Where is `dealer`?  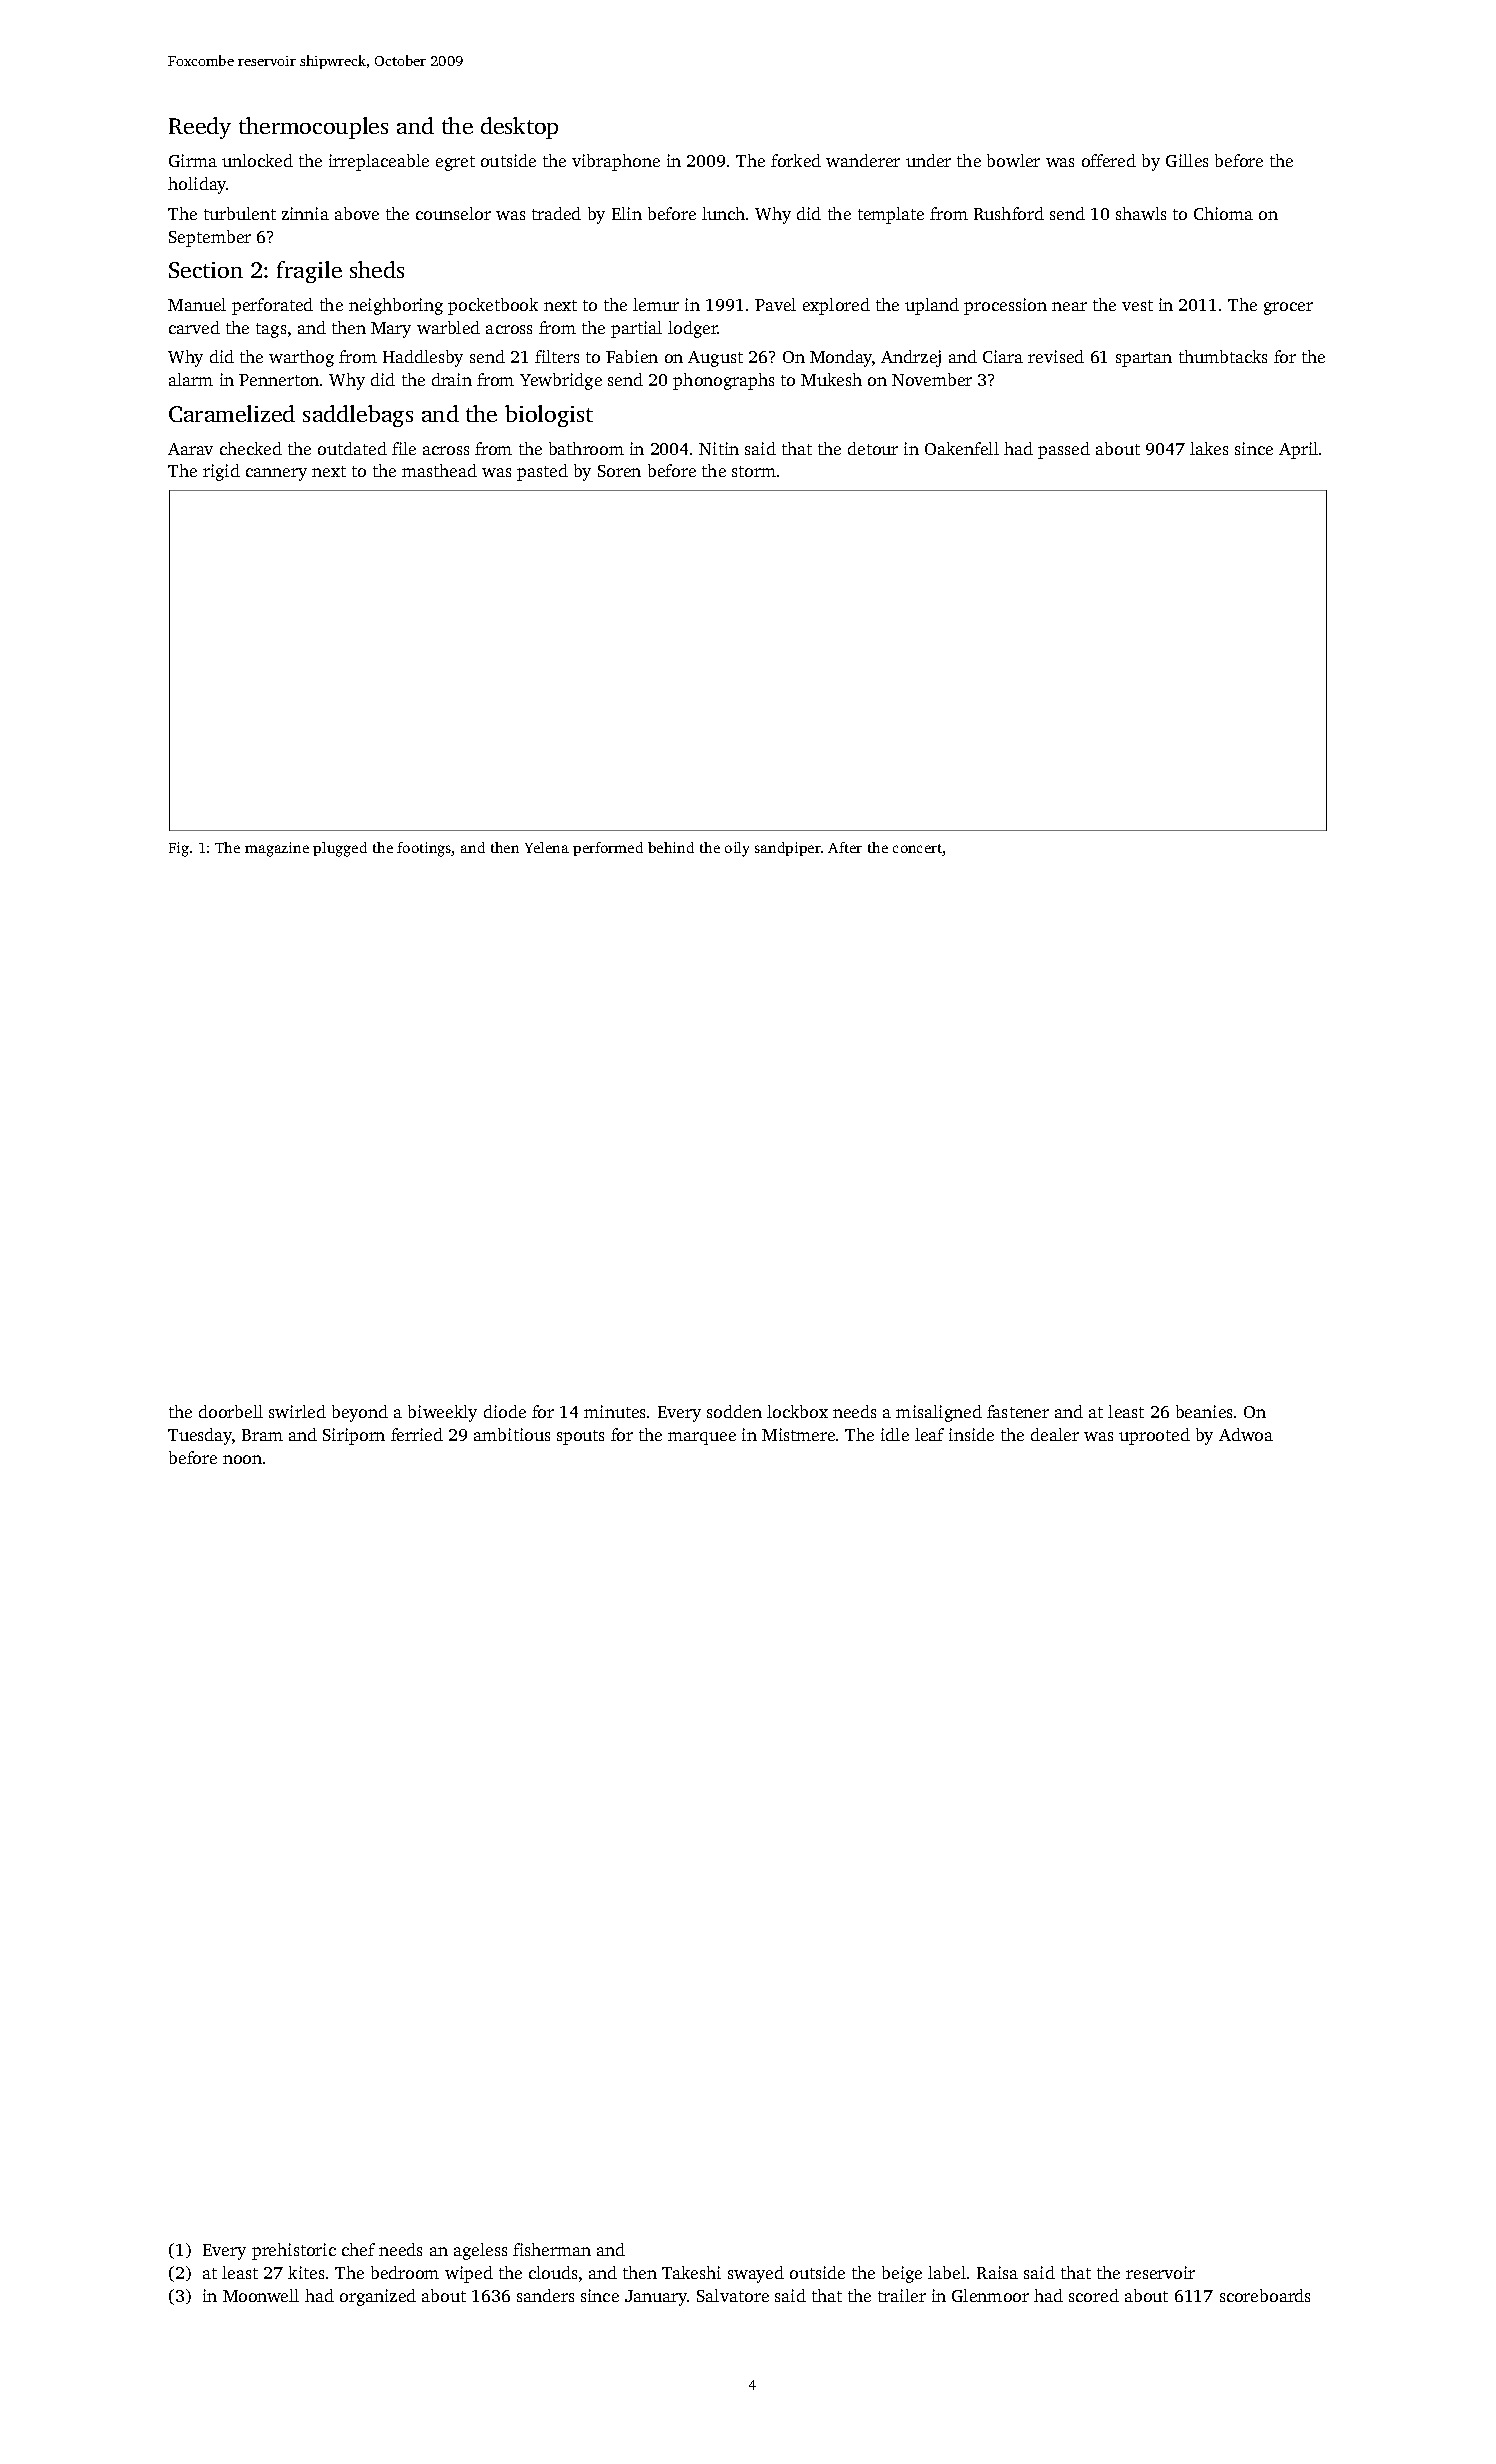 dealer is located at coordinates (1055, 1434).
